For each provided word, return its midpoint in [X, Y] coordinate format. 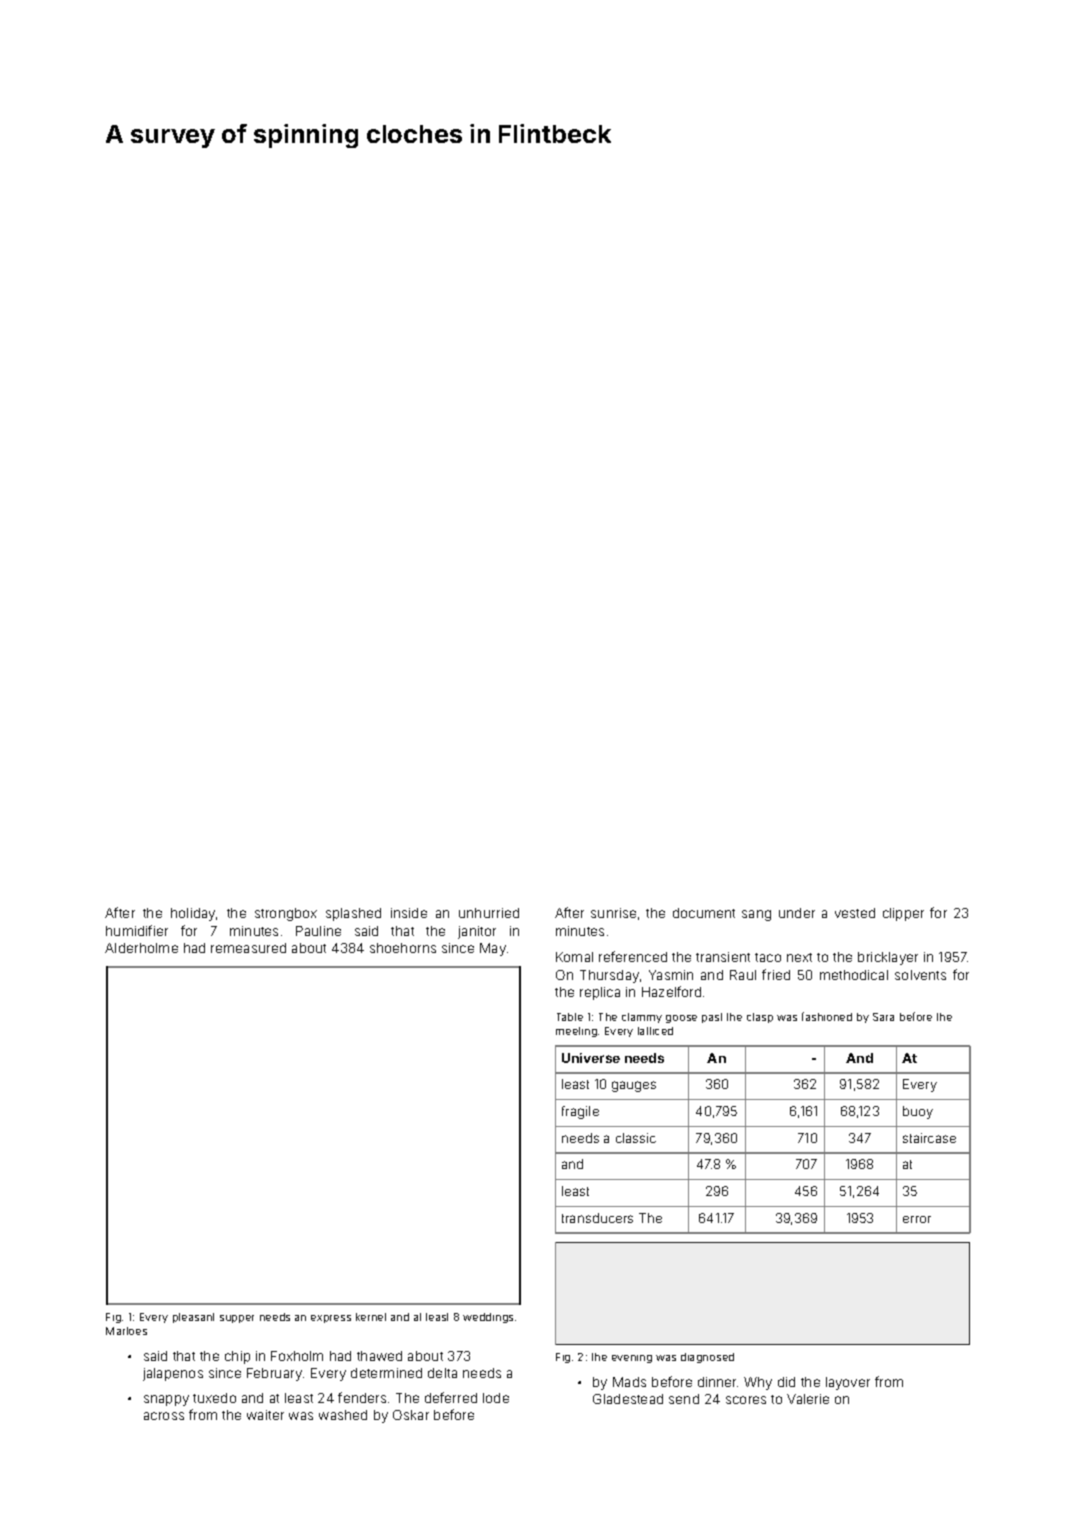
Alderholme [141, 948]
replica [600, 993]
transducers [597, 1218]
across [164, 1416]
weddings [488, 1318]
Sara [883, 1017]
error [917, 1219]
